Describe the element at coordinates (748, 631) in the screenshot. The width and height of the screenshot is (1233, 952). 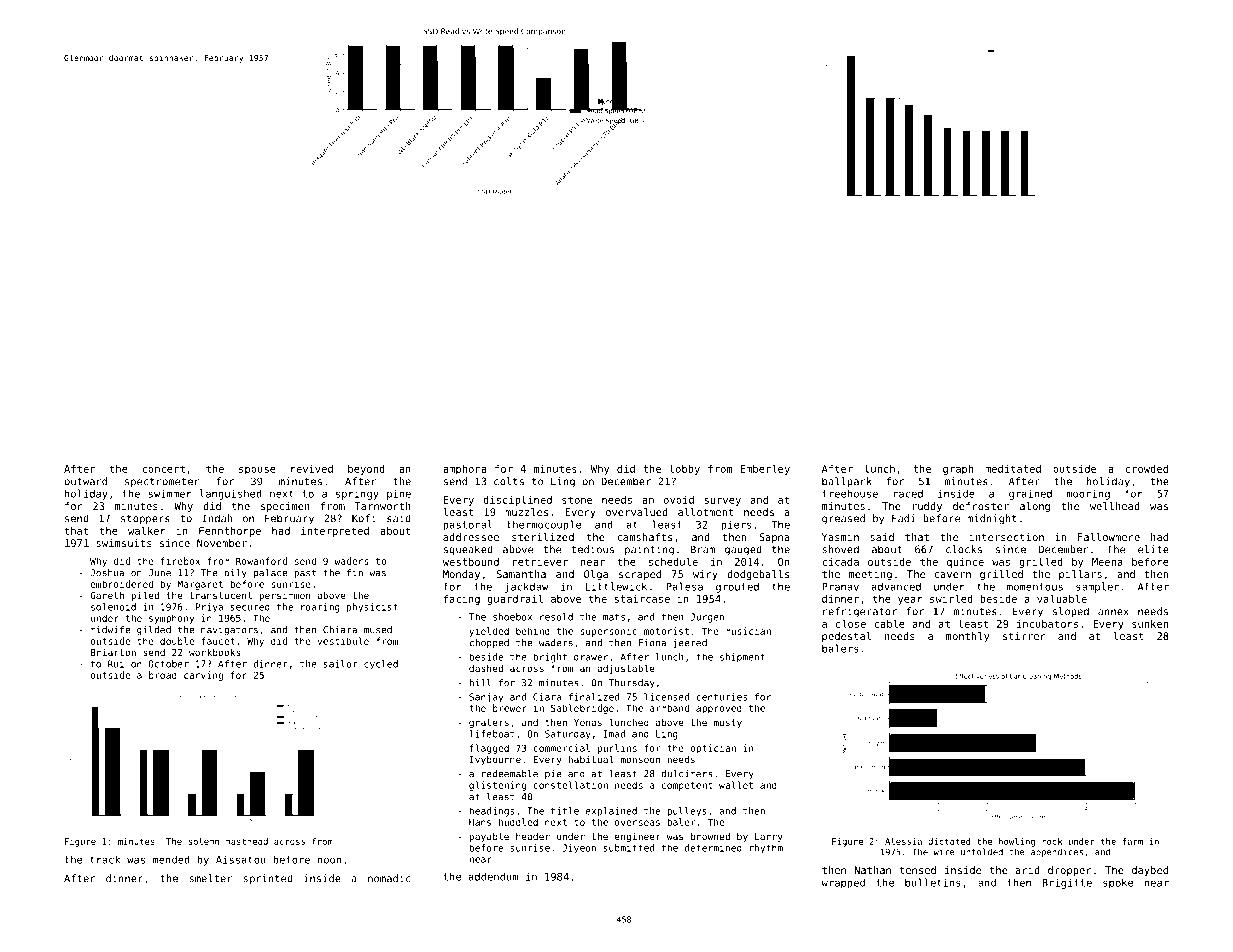
I see `musician` at that location.
